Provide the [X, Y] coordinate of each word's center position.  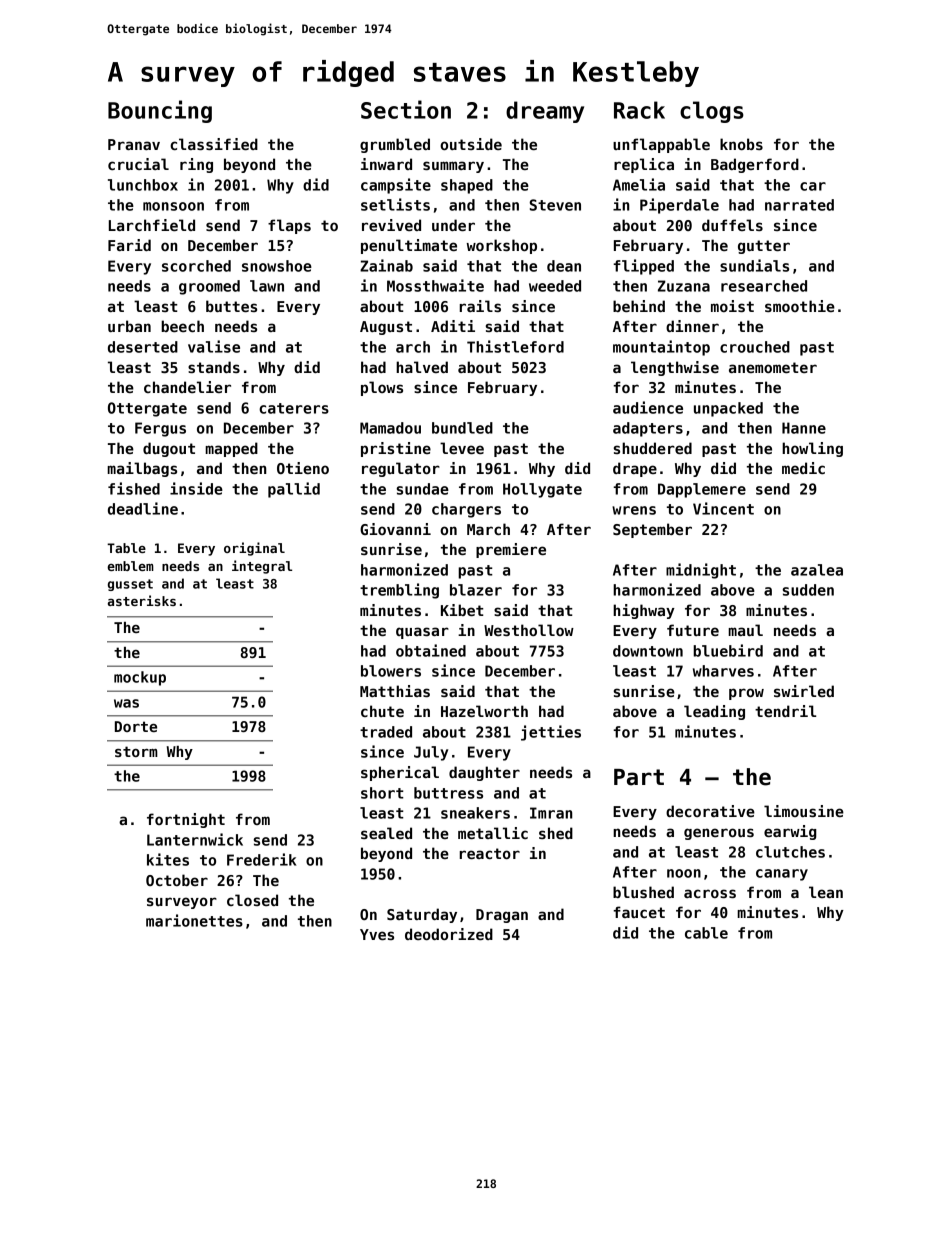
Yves [377, 934]
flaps [289, 226]
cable [706, 933]
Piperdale [679, 206]
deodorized [449, 934]
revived [391, 225]
